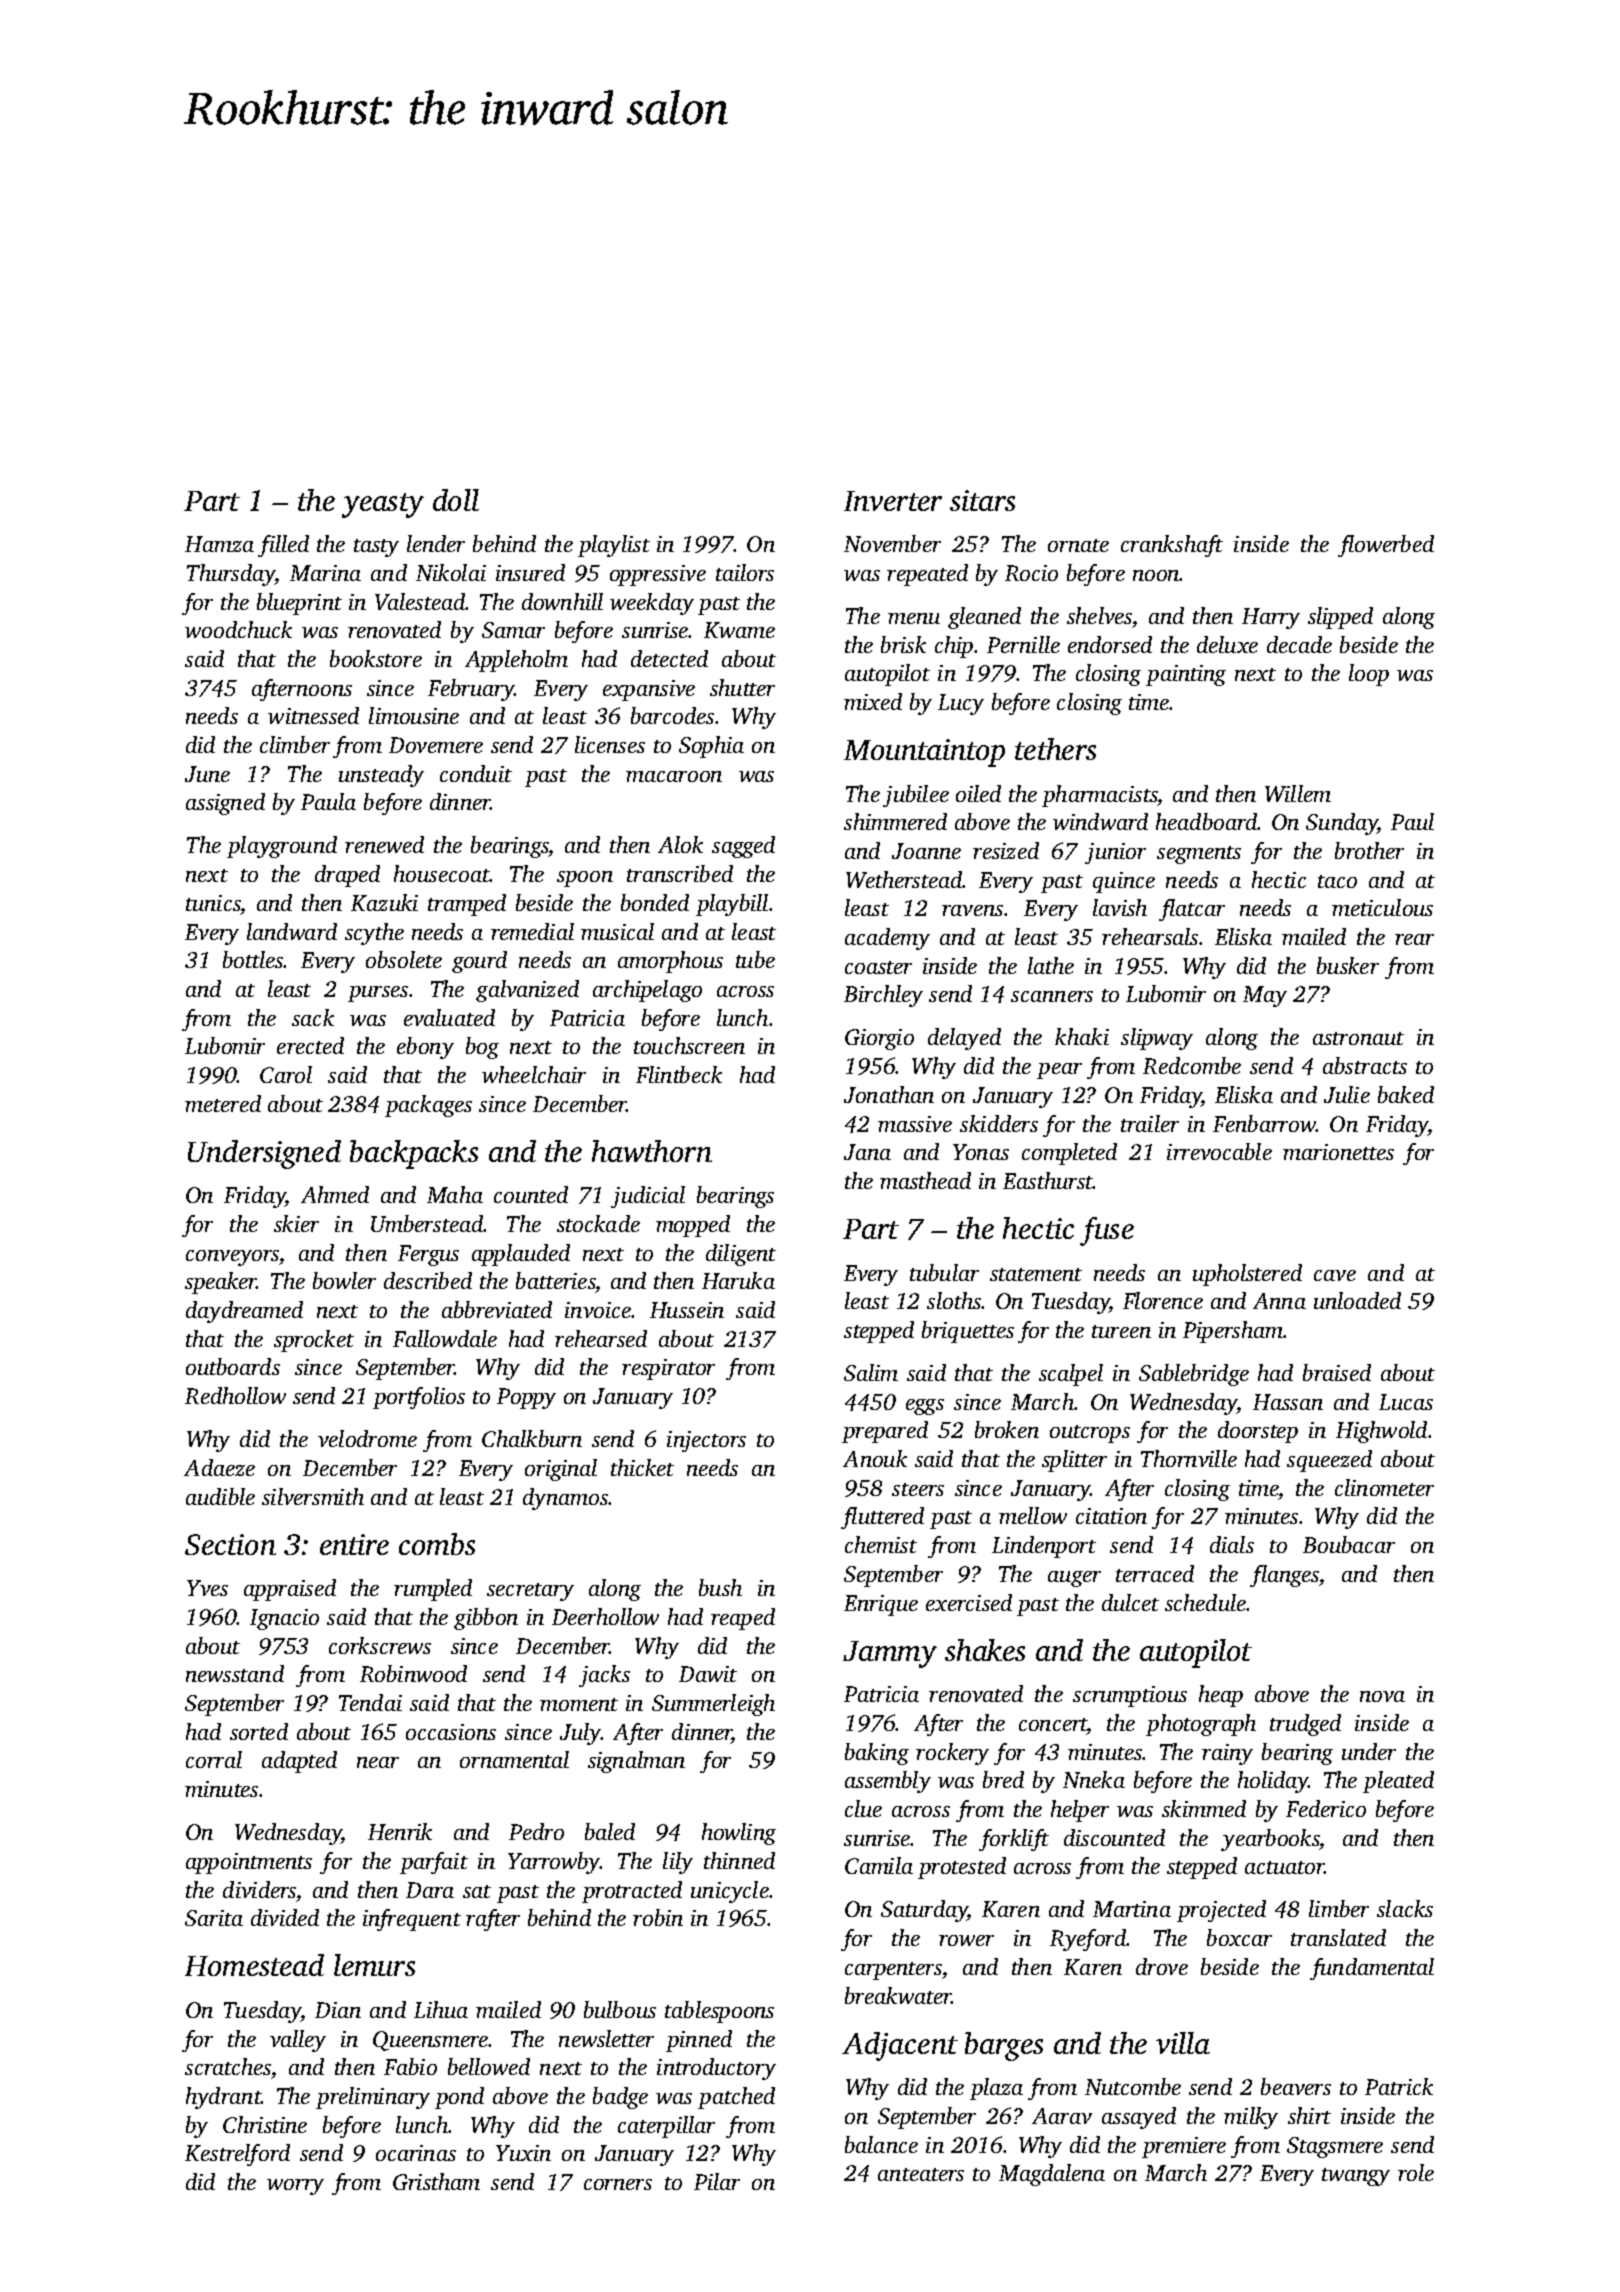 The image size is (1620, 2292). What do you see at coordinates (427, 1223) in the screenshot?
I see `Umberstead` at bounding box center [427, 1223].
